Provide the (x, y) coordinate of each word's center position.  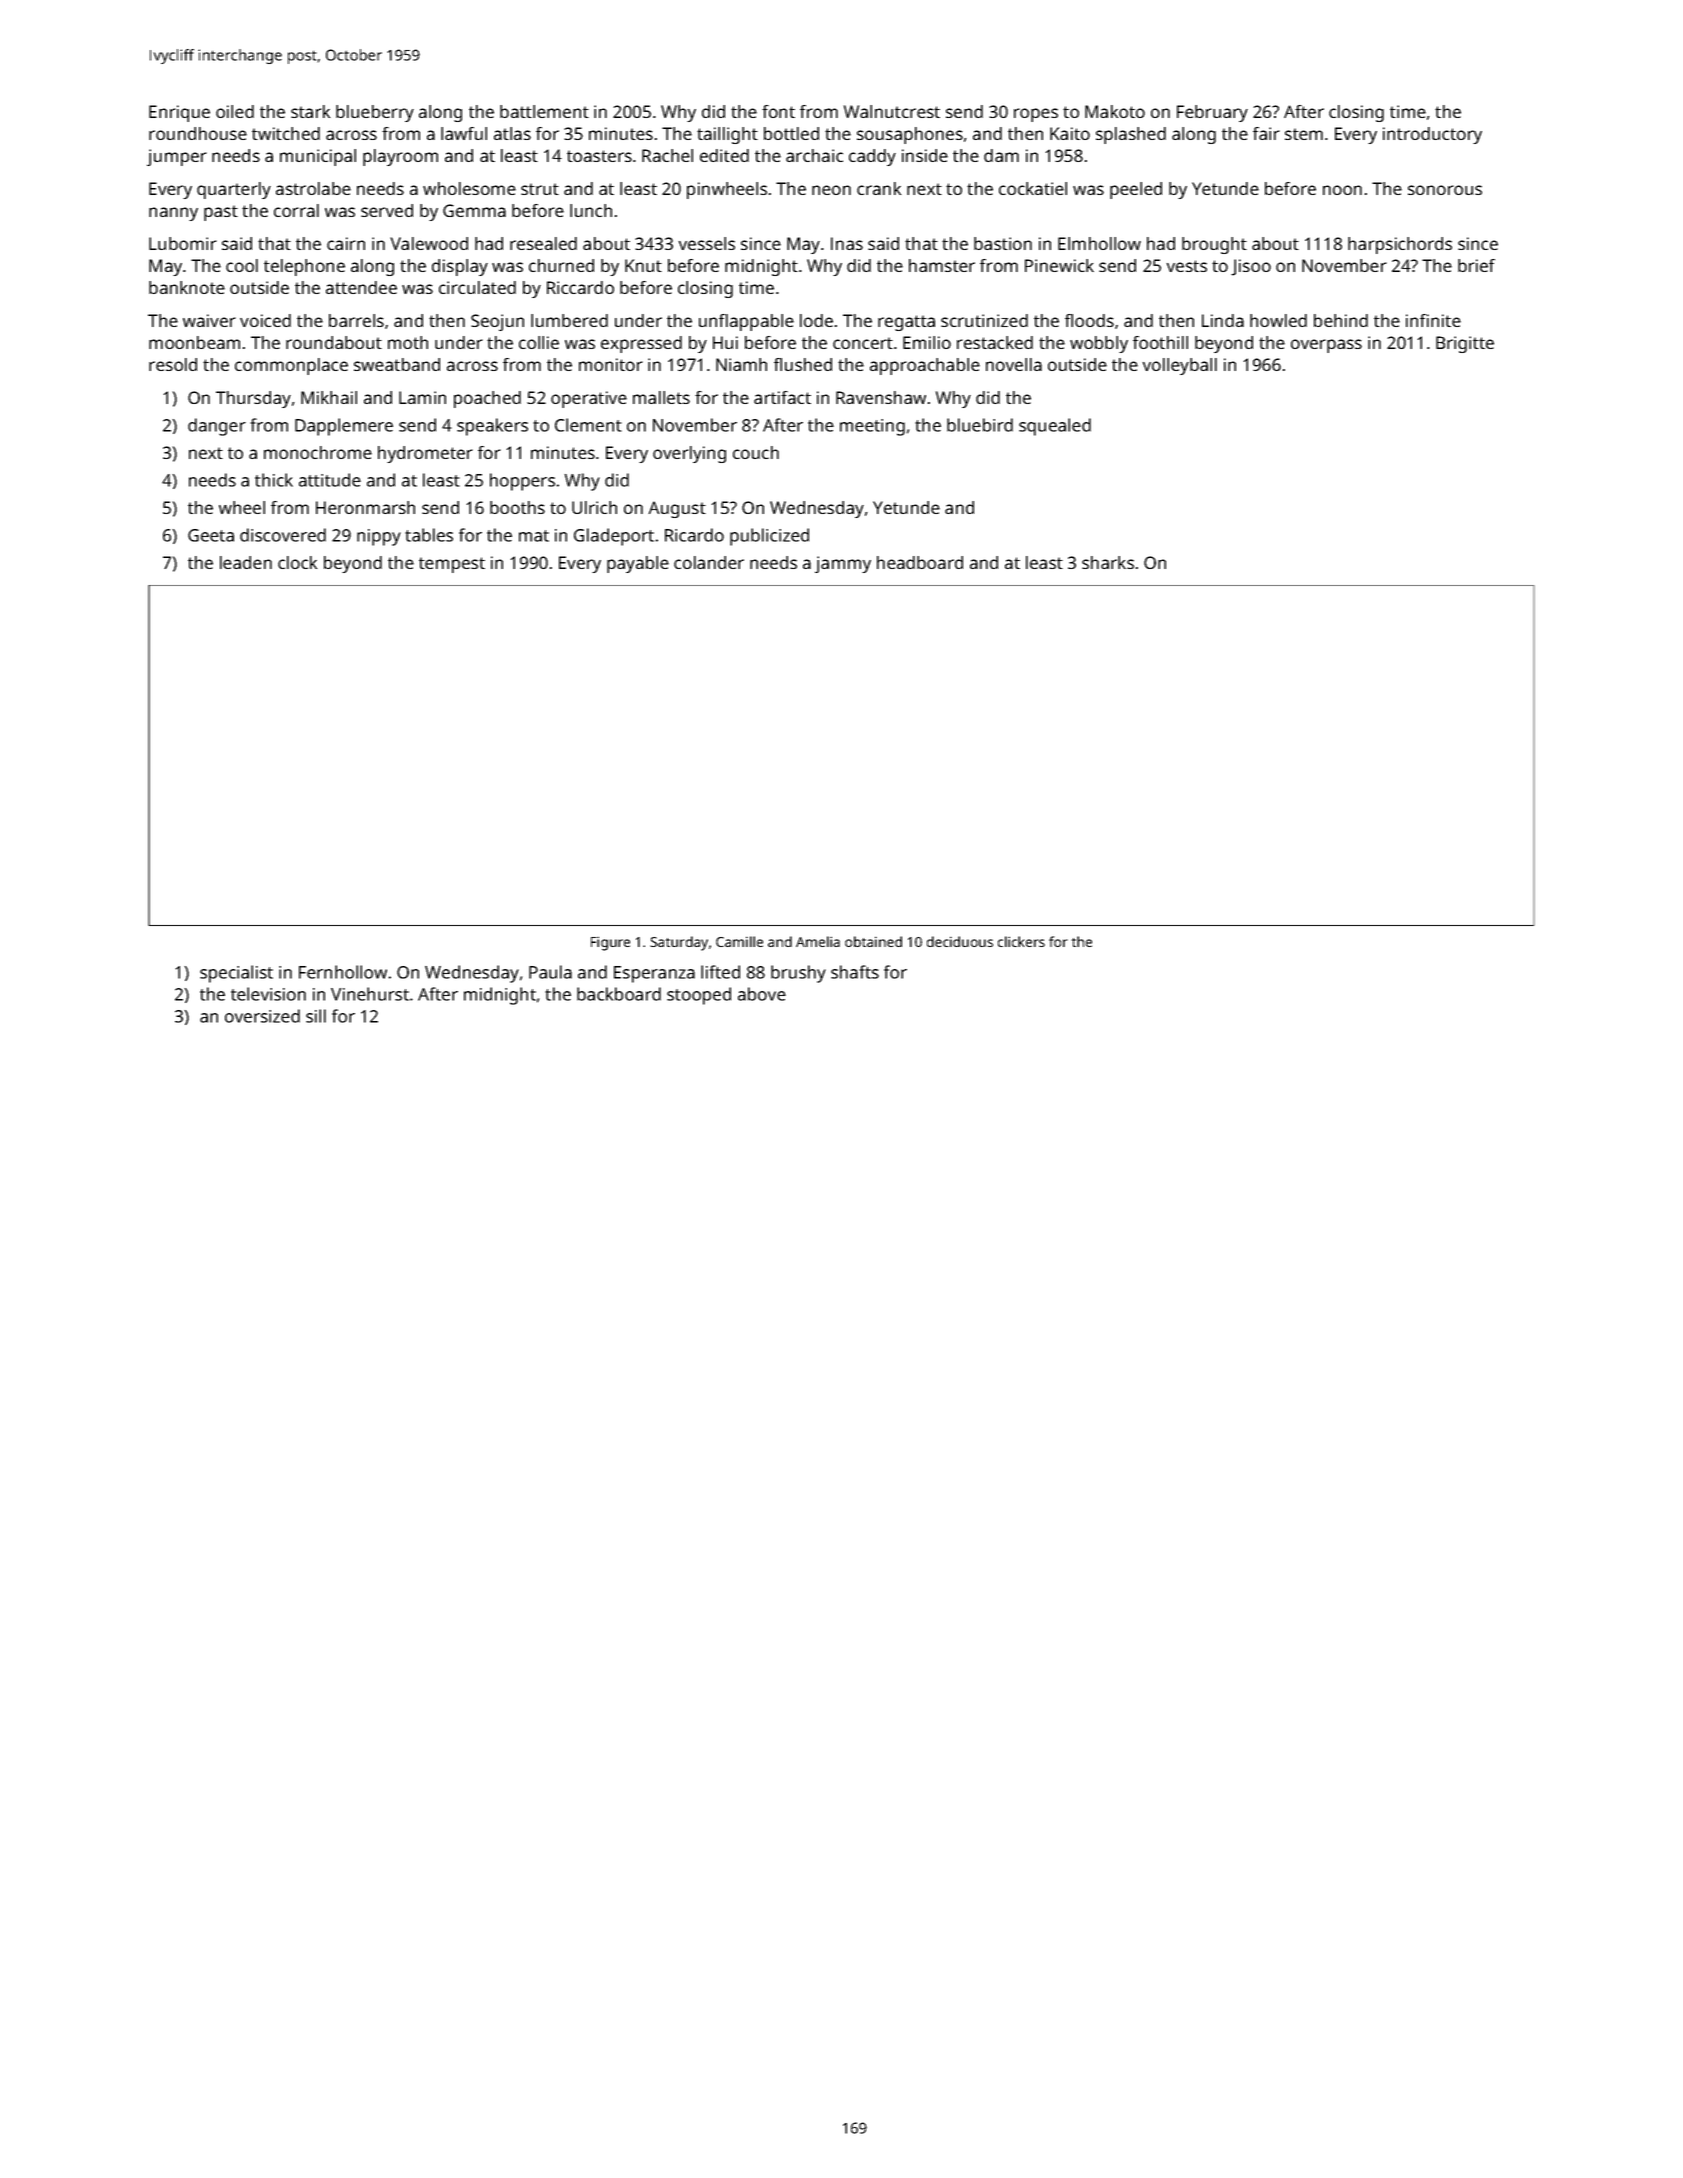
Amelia (818, 941)
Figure (610, 943)
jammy (843, 564)
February (1212, 113)
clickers (1021, 941)
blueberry (375, 113)
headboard (920, 562)
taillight (727, 135)
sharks (1108, 562)
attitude (330, 480)
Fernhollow (343, 972)
